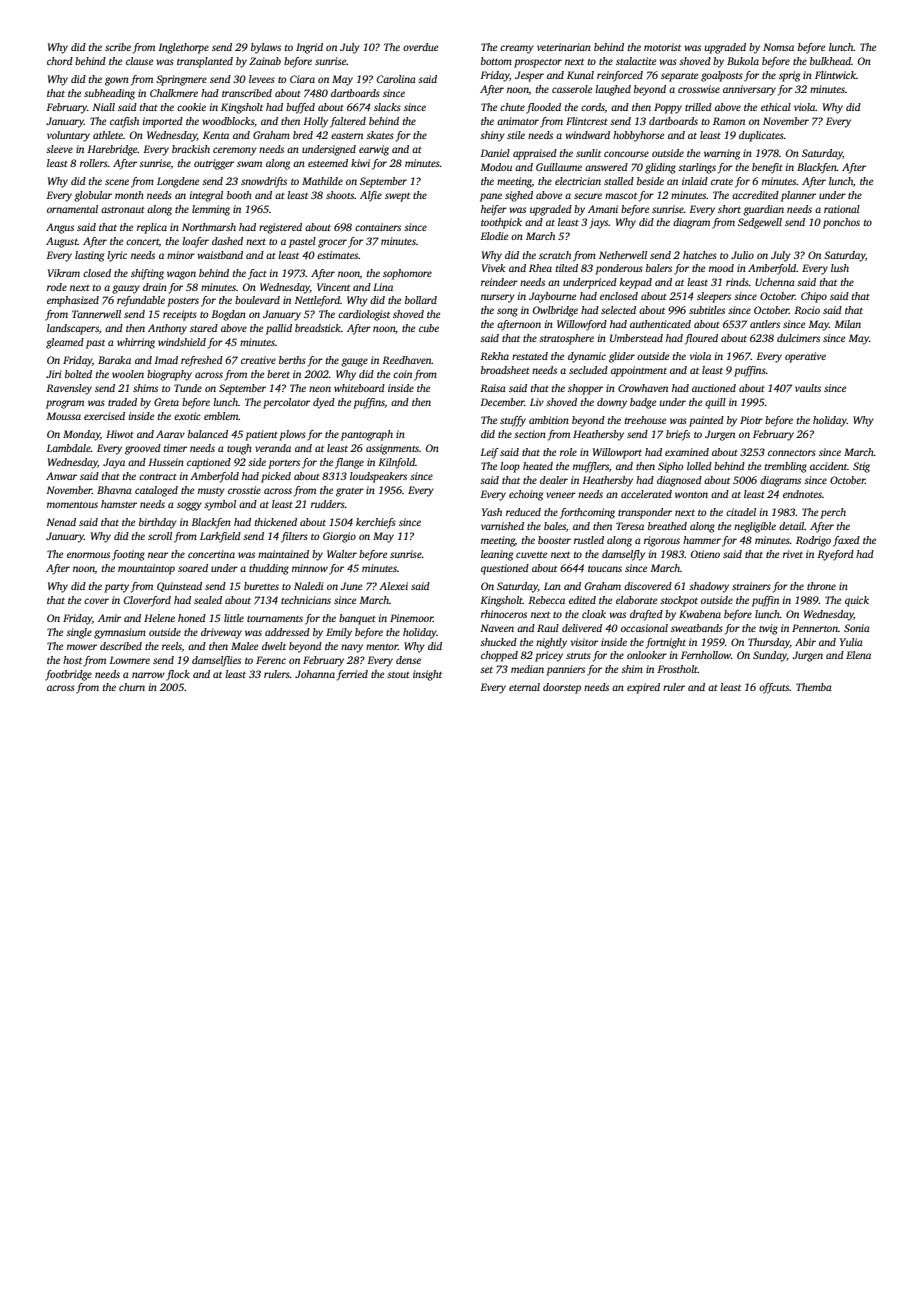 The width and height of the screenshot is (924, 1308). Describe the element at coordinates (842, 209) in the screenshot. I see `rational` at that location.
